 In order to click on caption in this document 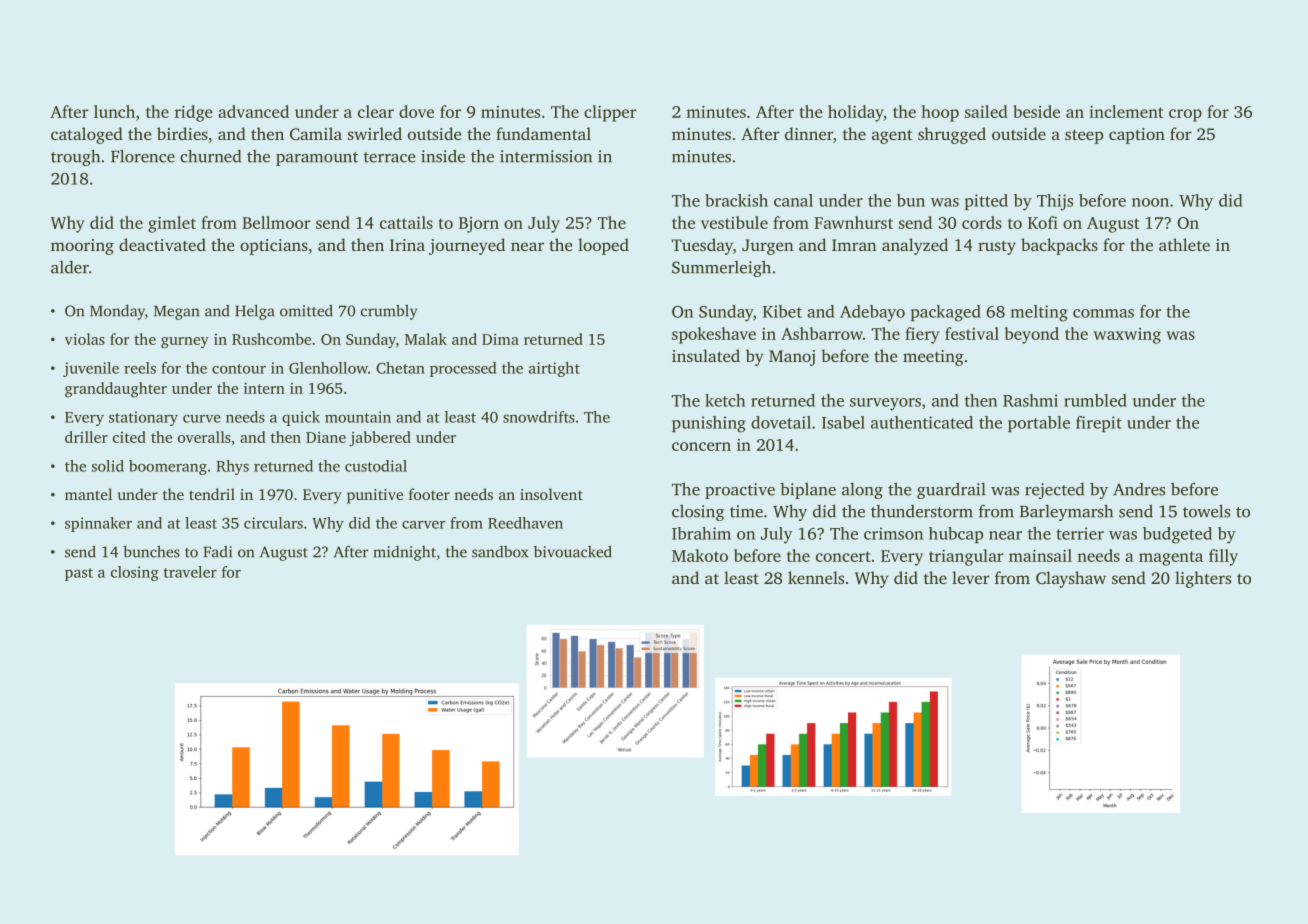, I will do `click(1137, 136)`.
